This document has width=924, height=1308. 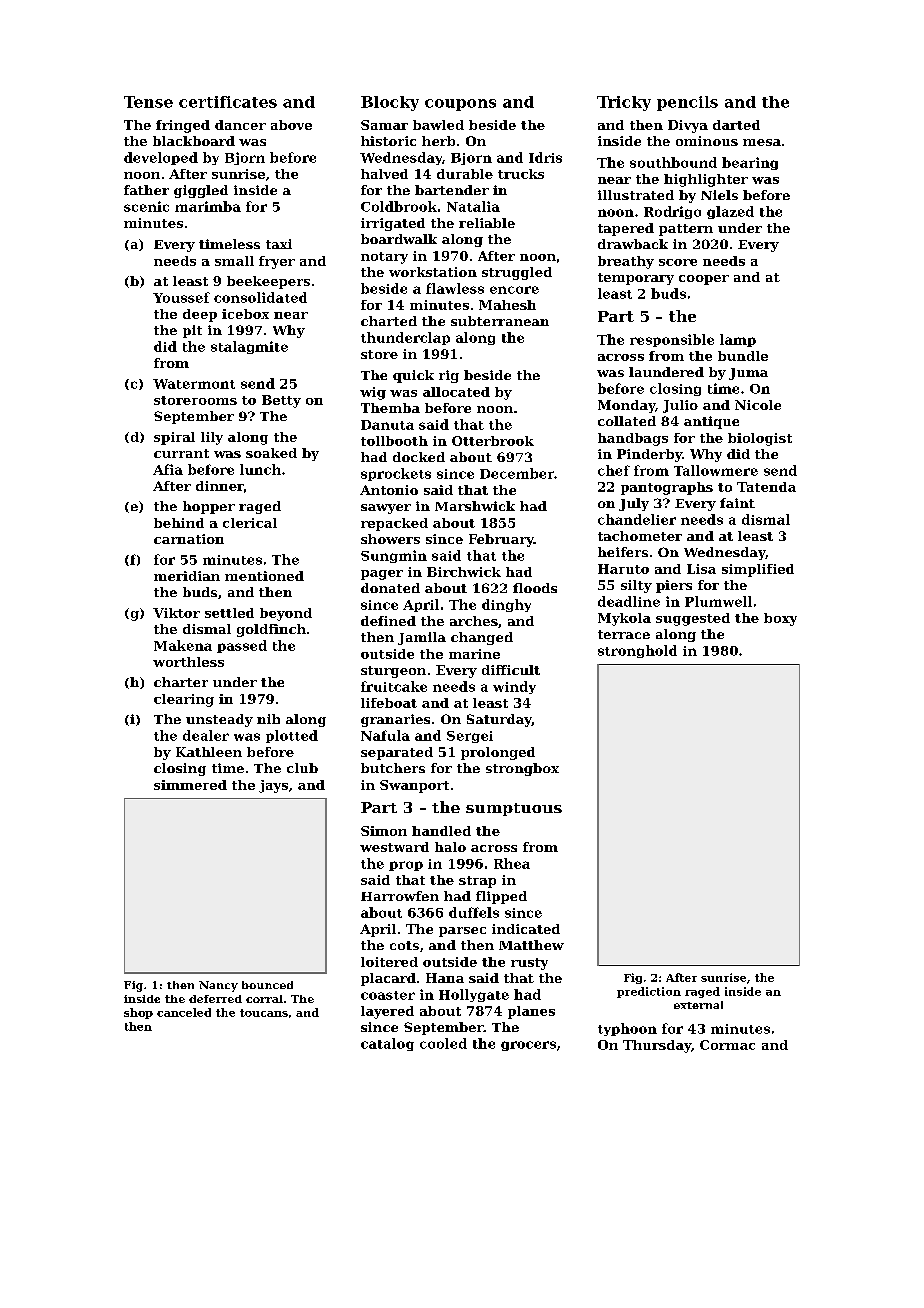 What do you see at coordinates (179, 523) in the document?
I see `behind` at bounding box center [179, 523].
